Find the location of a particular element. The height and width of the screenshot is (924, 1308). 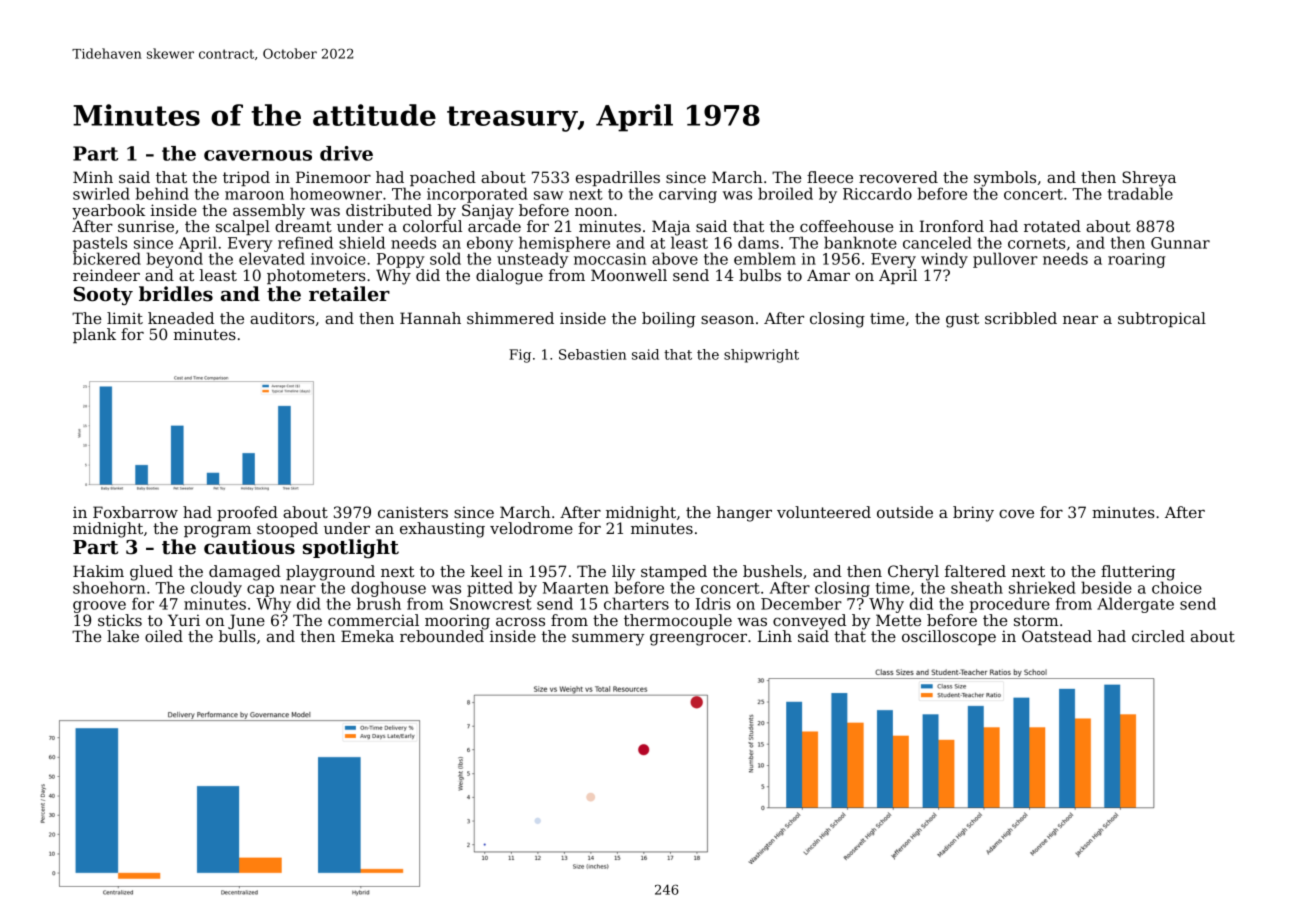

Shreya is located at coordinates (1149, 179).
